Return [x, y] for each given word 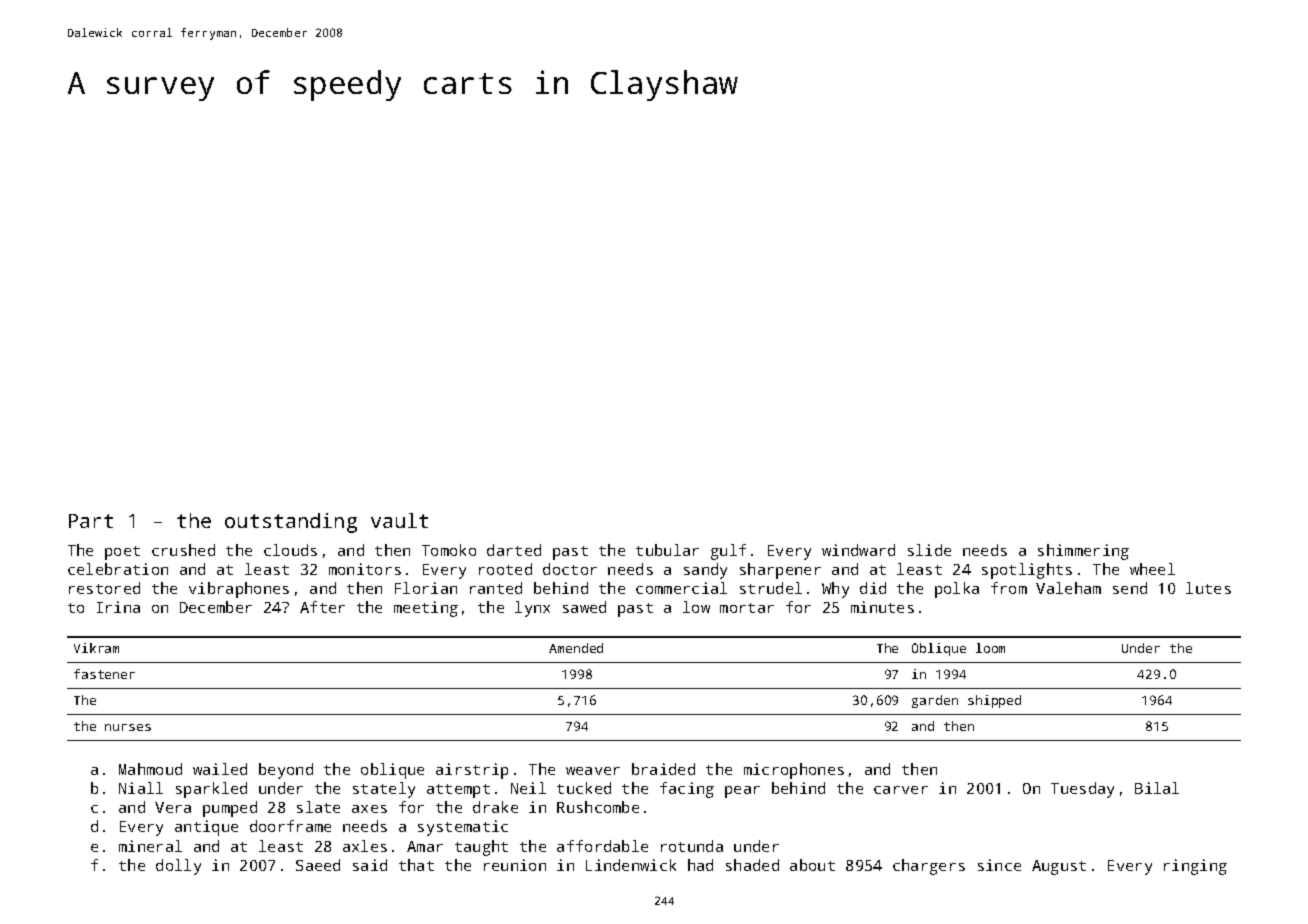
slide [929, 550]
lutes [1208, 588]
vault [399, 520]
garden [935, 701]
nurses [128, 727]
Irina [118, 607]
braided [663, 769]
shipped [994, 701]
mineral [150, 846]
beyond [286, 771]
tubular [667, 550]
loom [990, 648]
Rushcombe [598, 807]
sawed [584, 607]
